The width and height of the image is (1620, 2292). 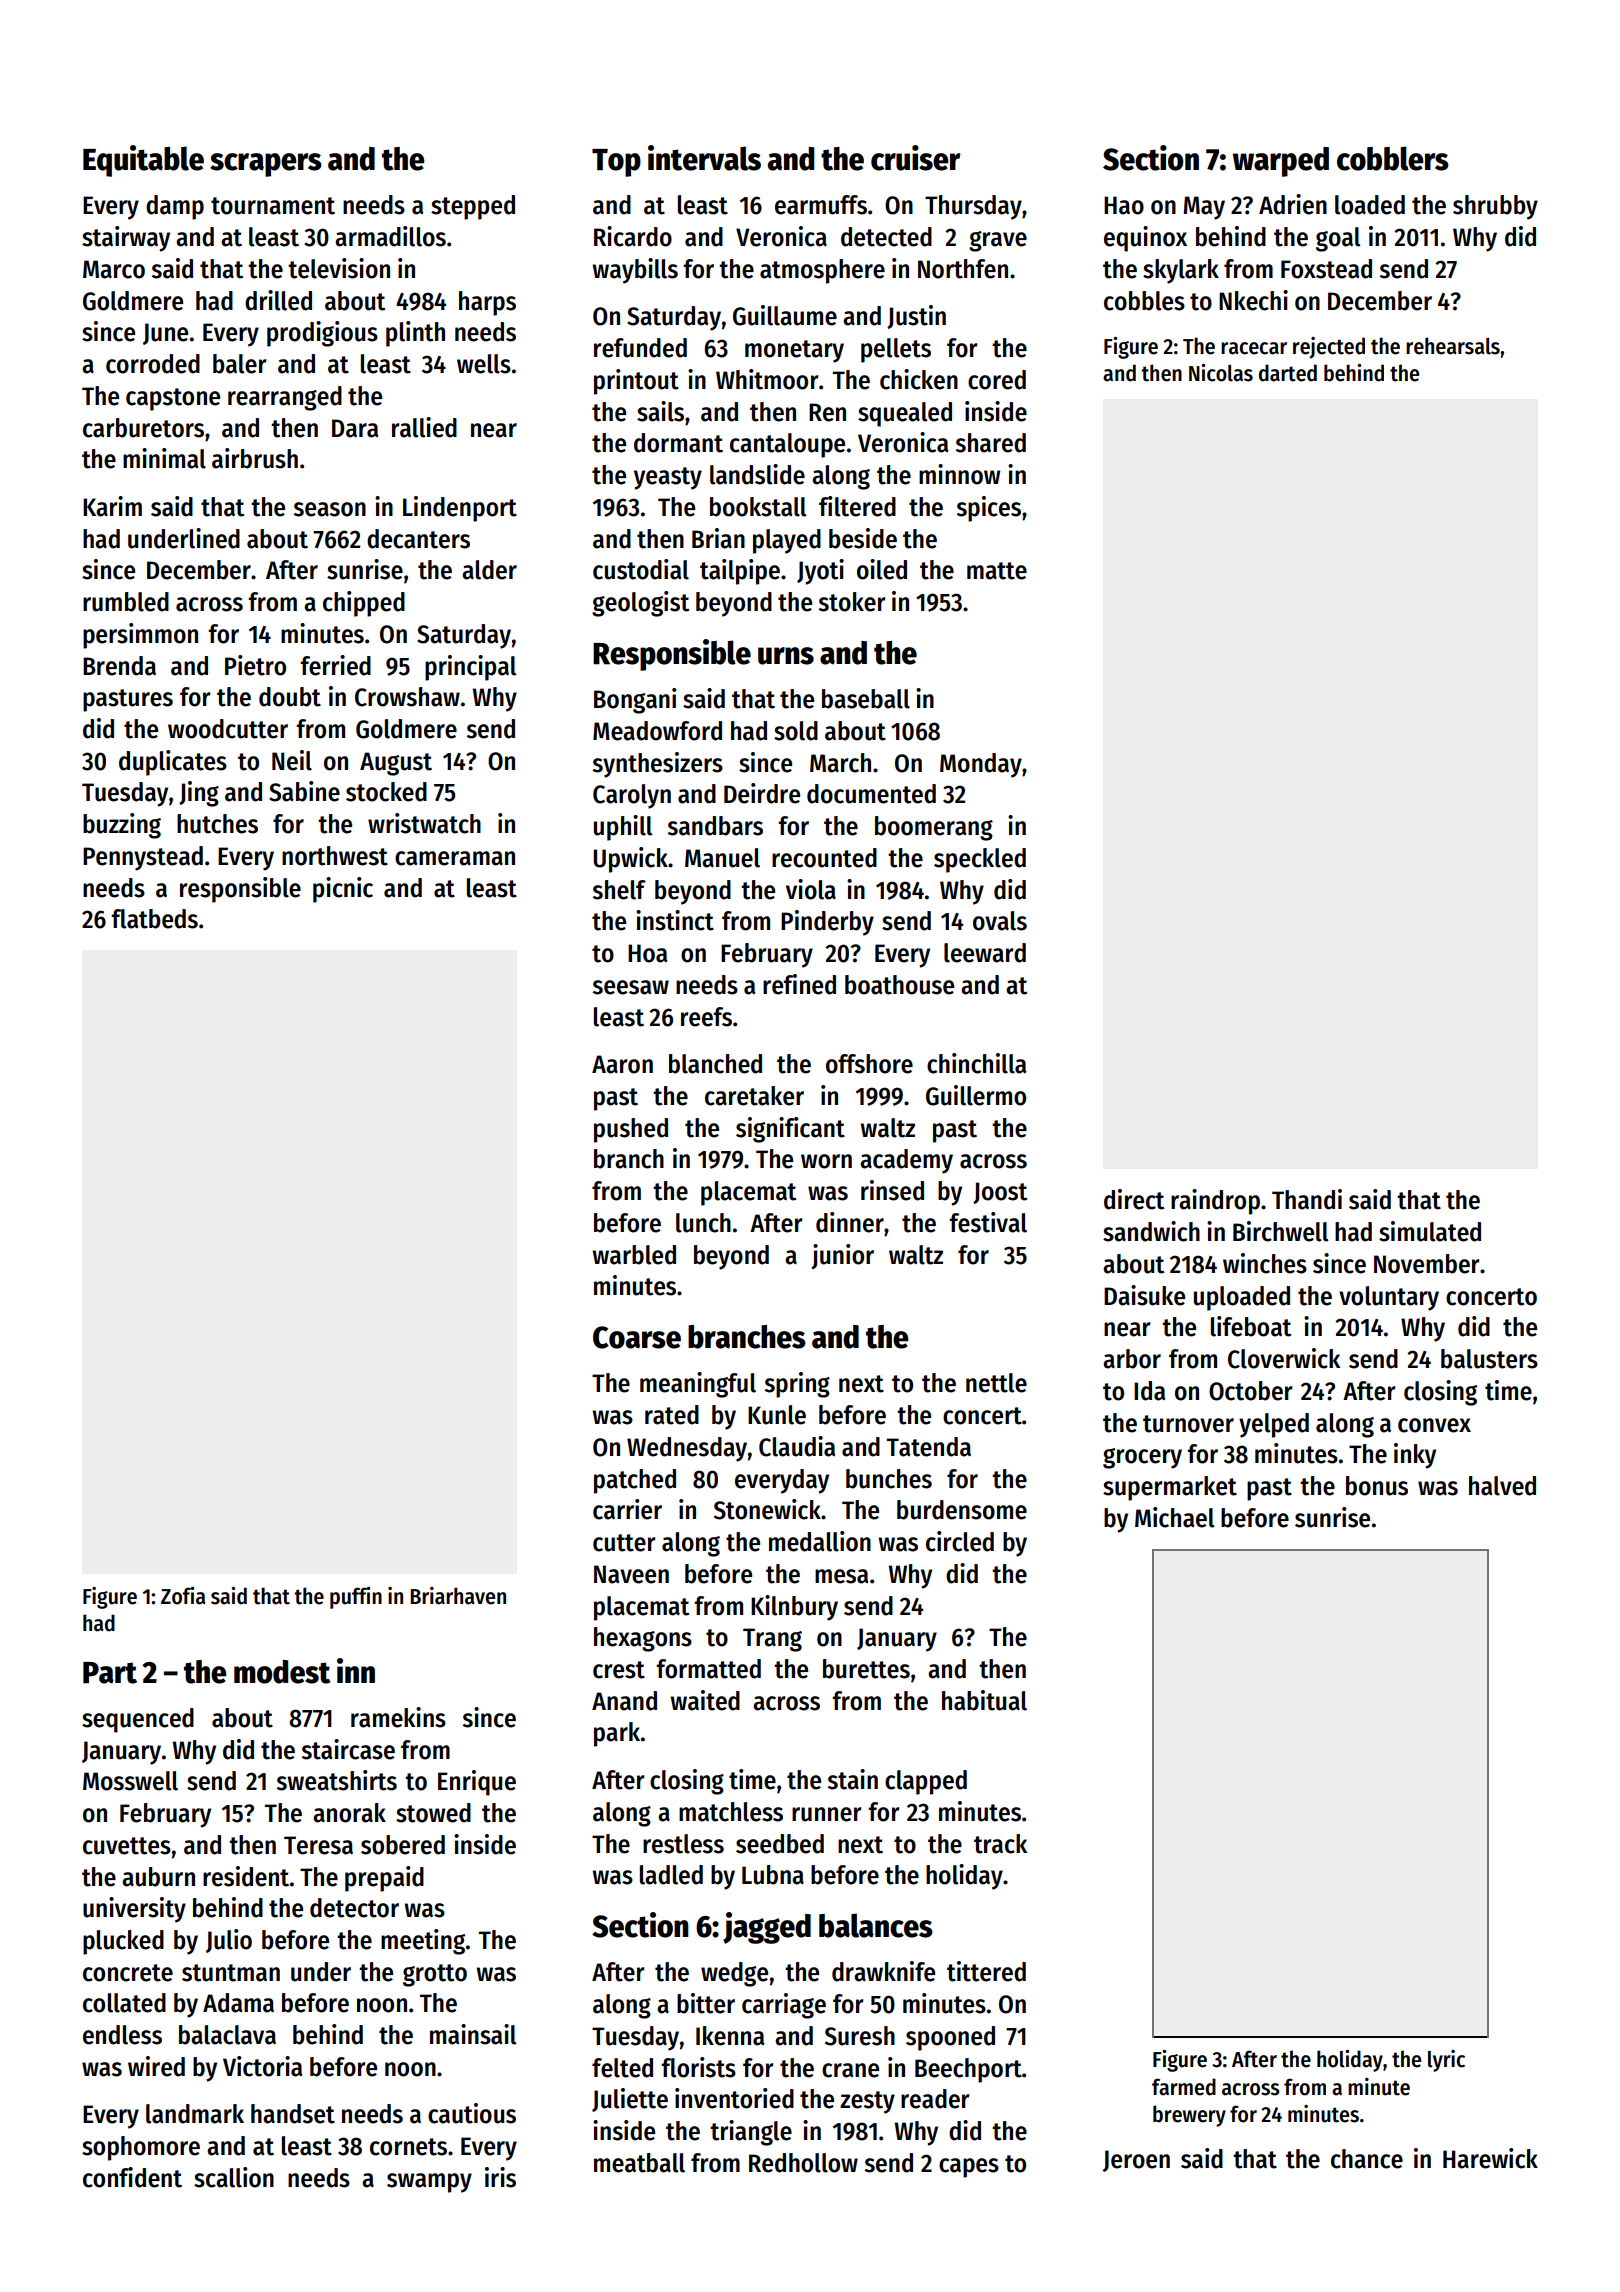 I want to click on flatbeds, so click(x=154, y=919).
